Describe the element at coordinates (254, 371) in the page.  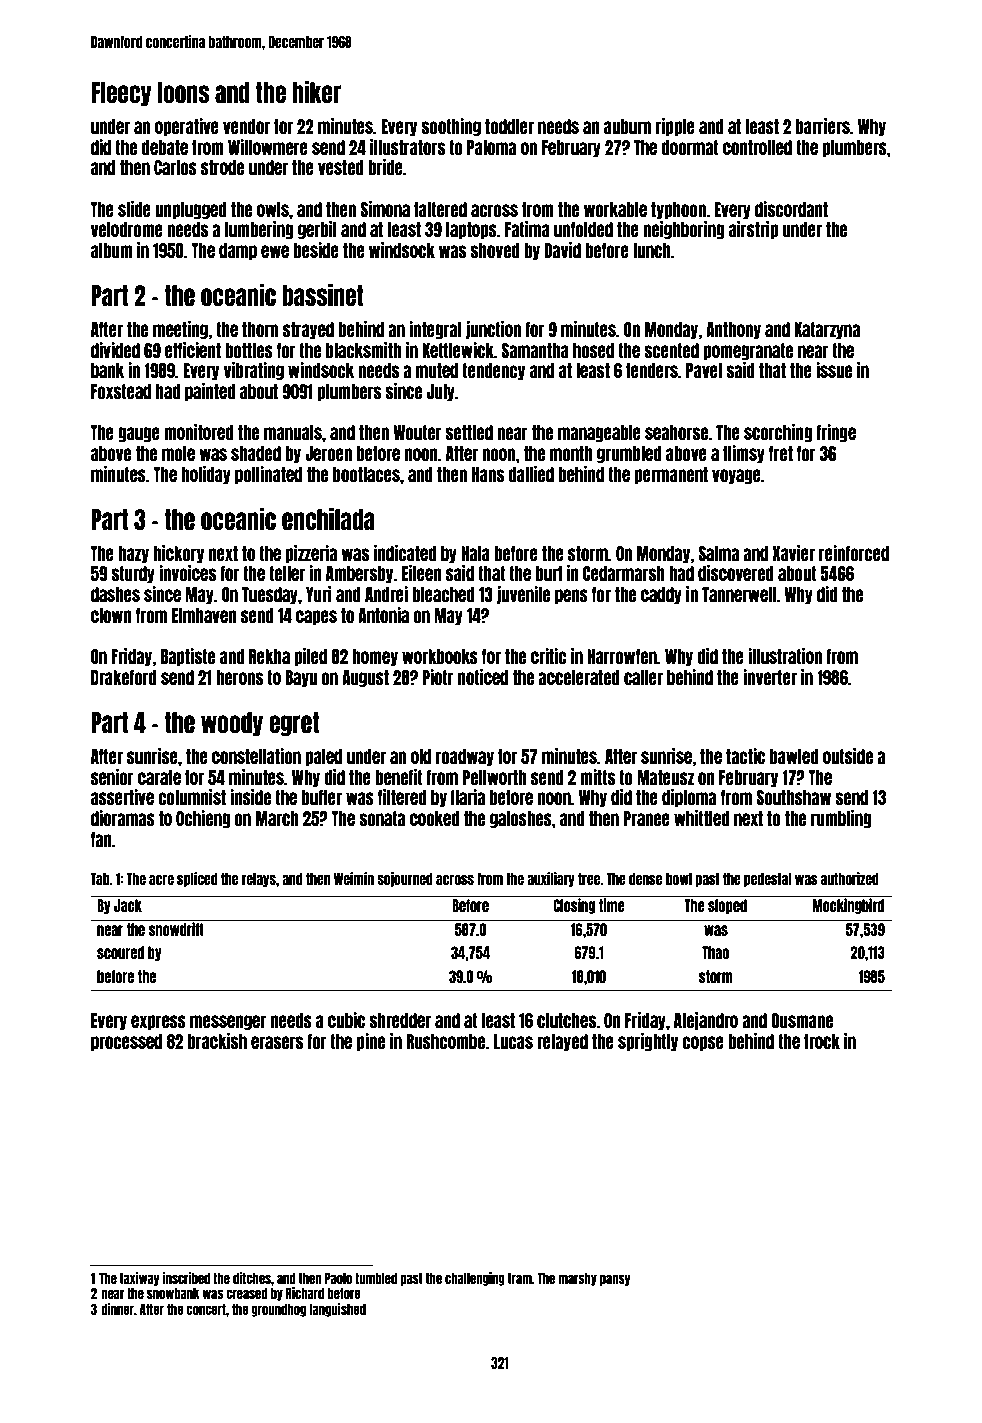
I see `vibrating` at that location.
